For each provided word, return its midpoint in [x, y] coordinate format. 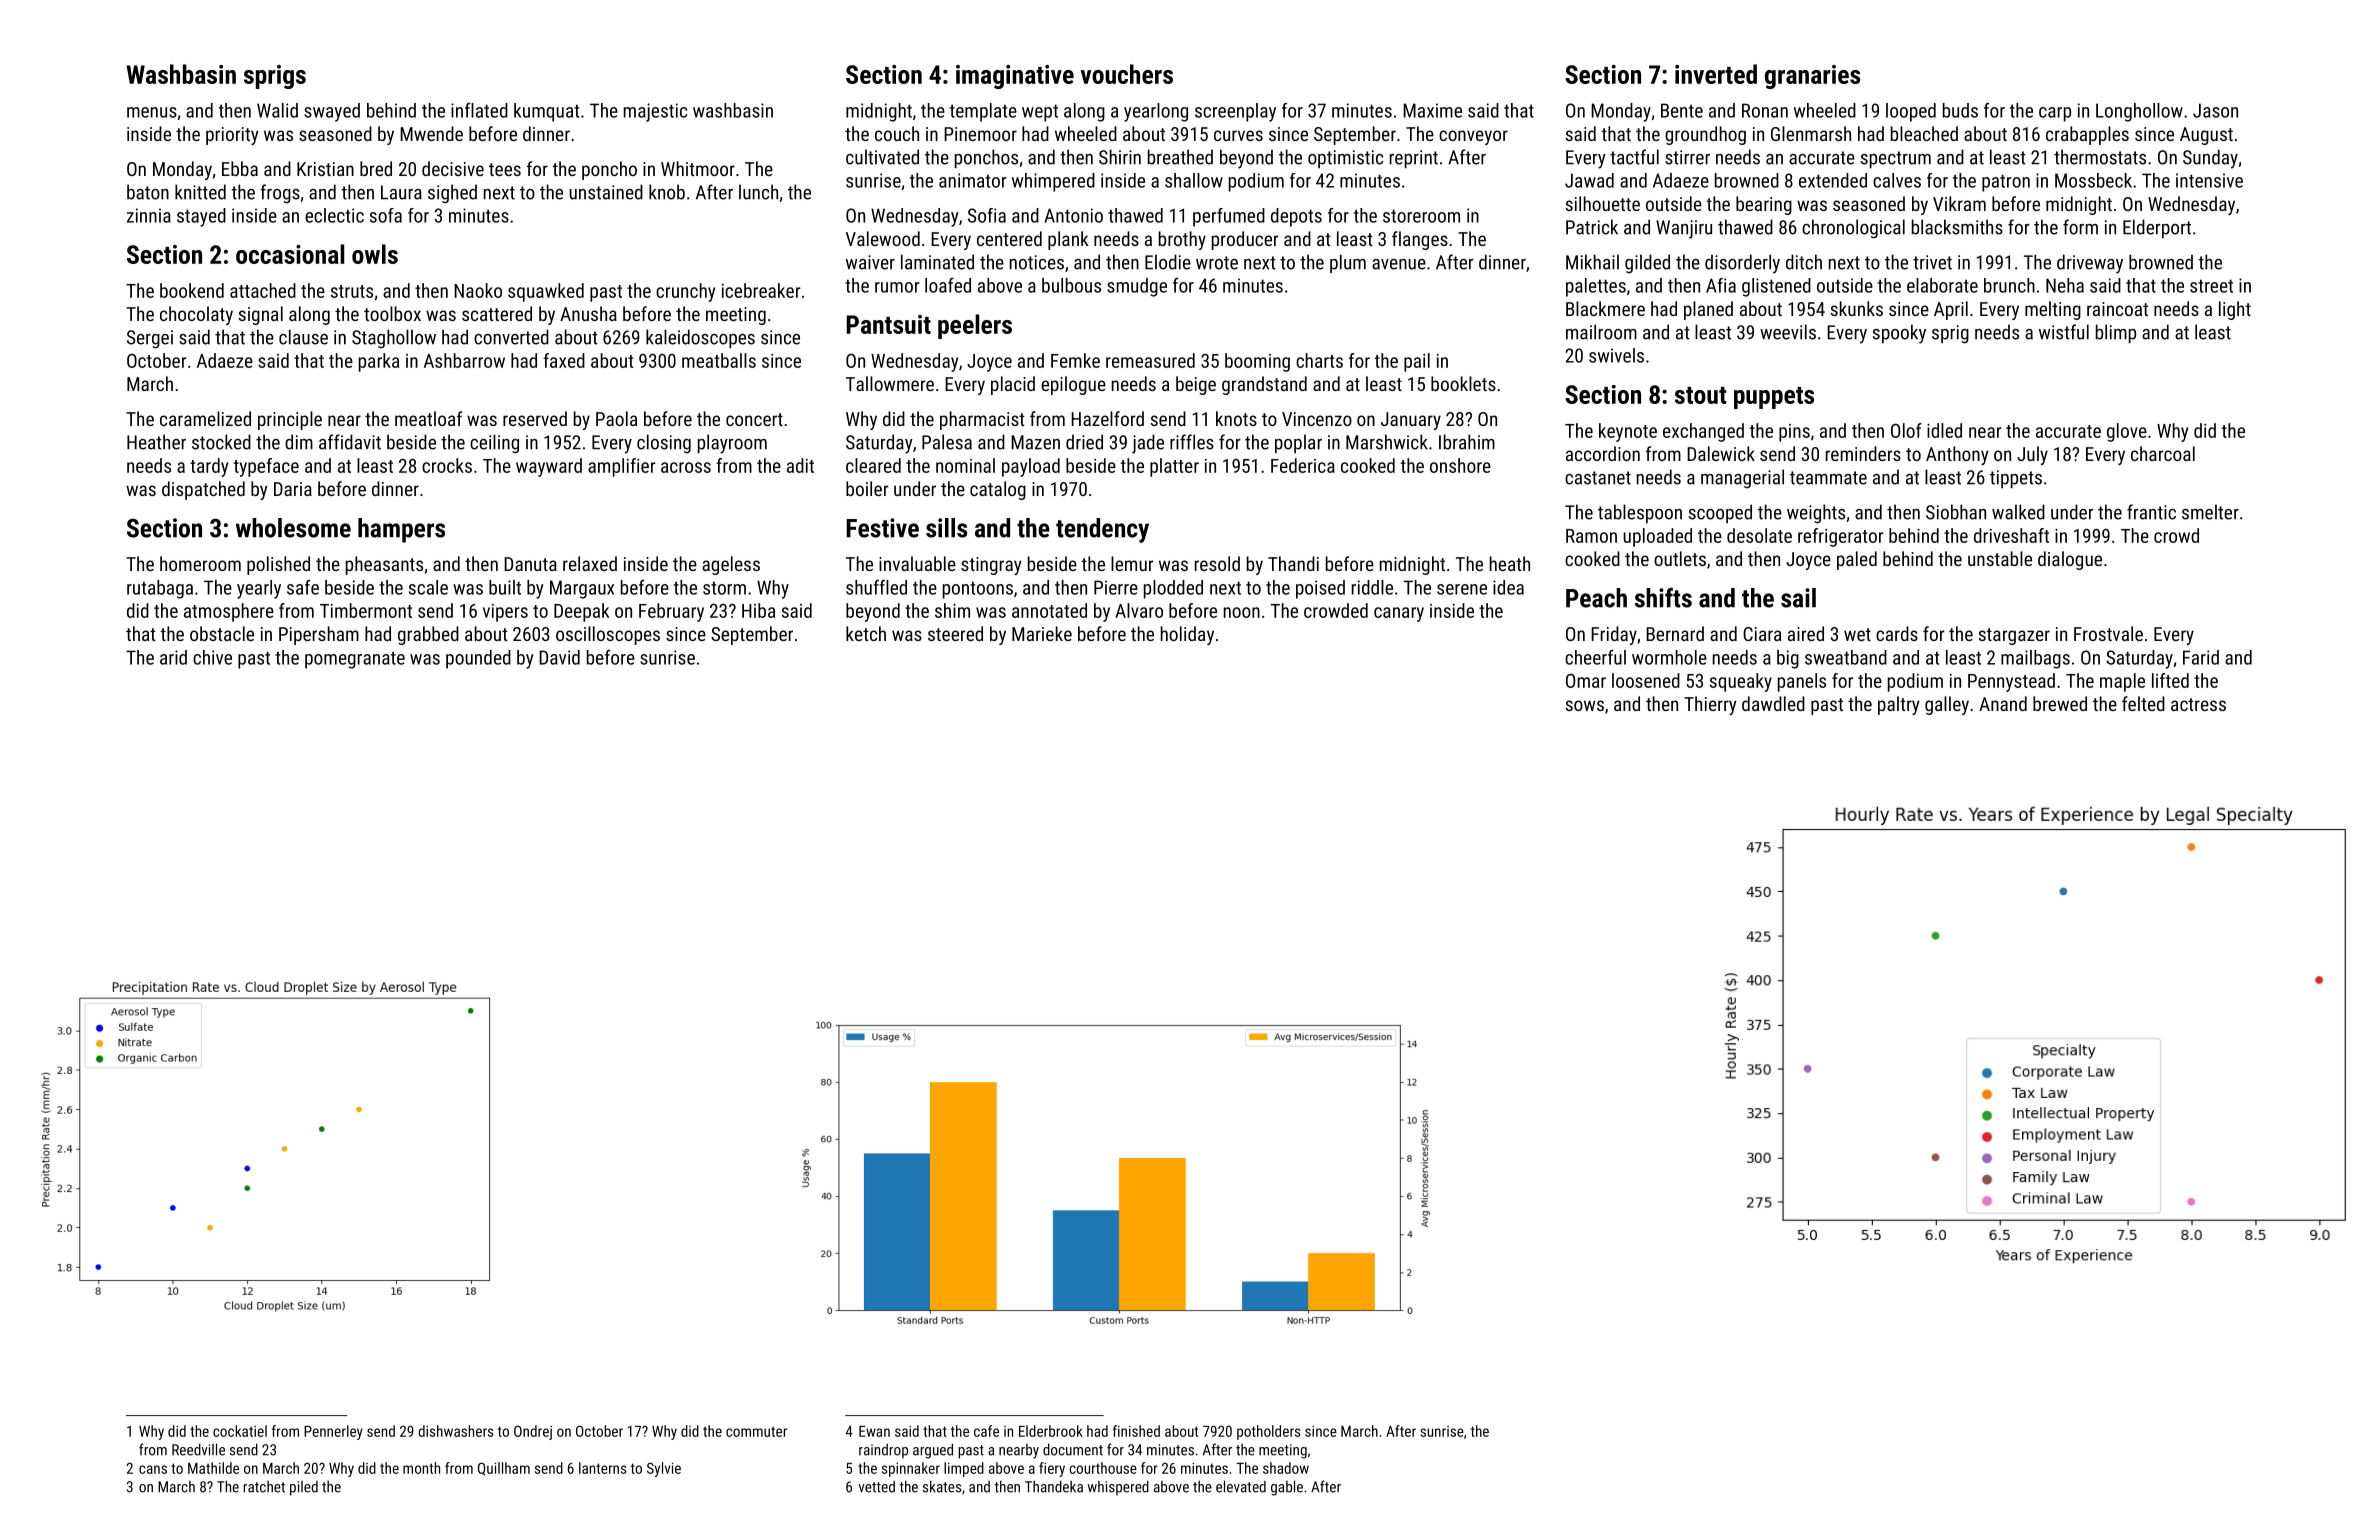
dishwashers [455, 1431]
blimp [2116, 333]
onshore [1460, 465]
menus [152, 112]
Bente [1682, 110]
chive [212, 657]
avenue [1399, 264]
